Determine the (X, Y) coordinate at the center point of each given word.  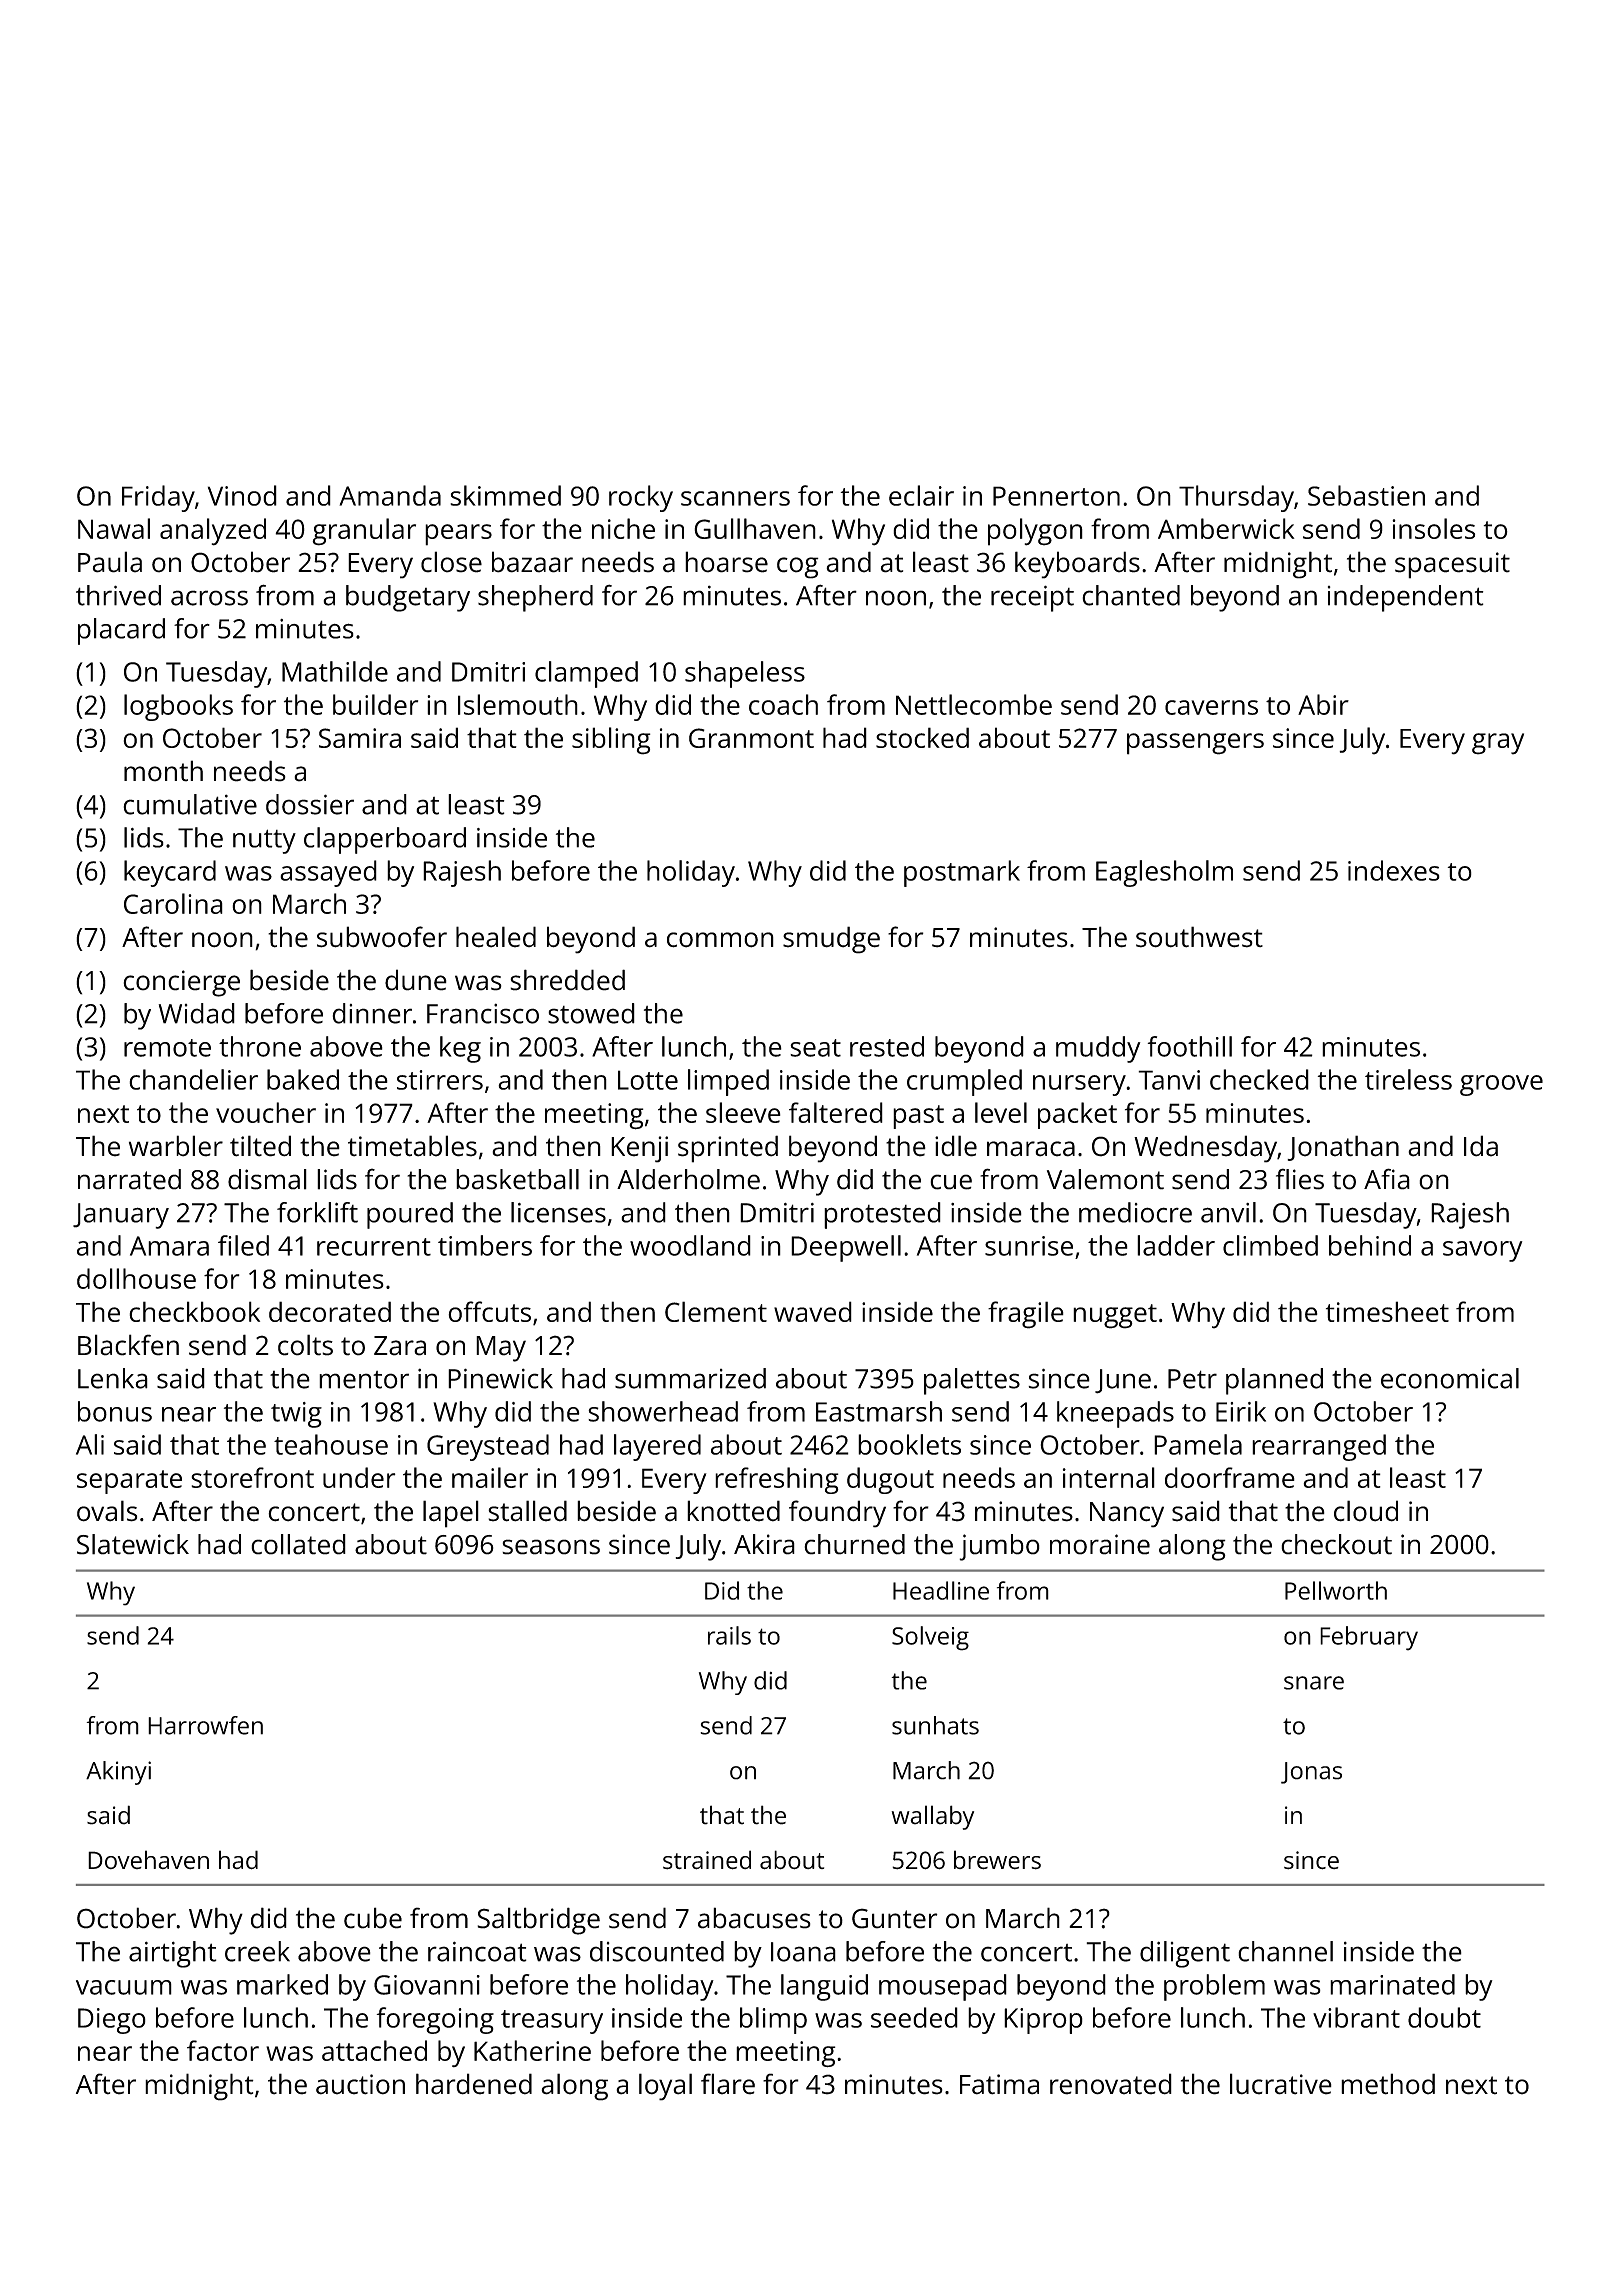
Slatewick (133, 1544)
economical (1450, 1378)
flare (728, 2084)
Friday (158, 498)
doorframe (1230, 1477)
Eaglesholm (1164, 873)
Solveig (930, 1638)
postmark (962, 873)
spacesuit (1452, 565)
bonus (115, 1411)
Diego (112, 2021)
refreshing (777, 1480)
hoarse (726, 562)
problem (1214, 1987)
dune (416, 980)
